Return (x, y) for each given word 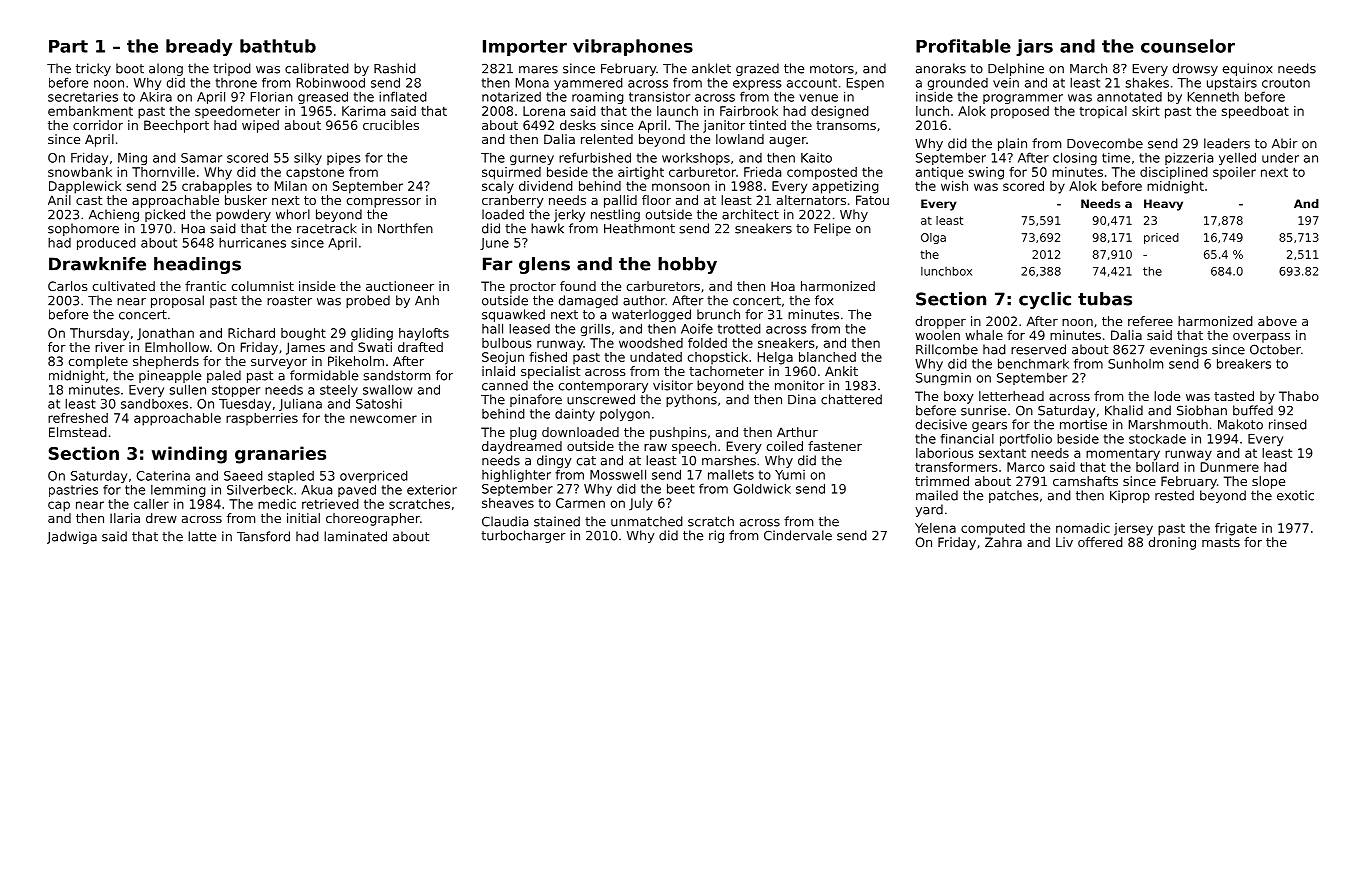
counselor (1188, 46)
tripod (232, 69)
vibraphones (633, 47)
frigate (1236, 529)
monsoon (681, 187)
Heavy (1163, 205)
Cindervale (798, 535)
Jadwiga (72, 537)
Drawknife (97, 264)
